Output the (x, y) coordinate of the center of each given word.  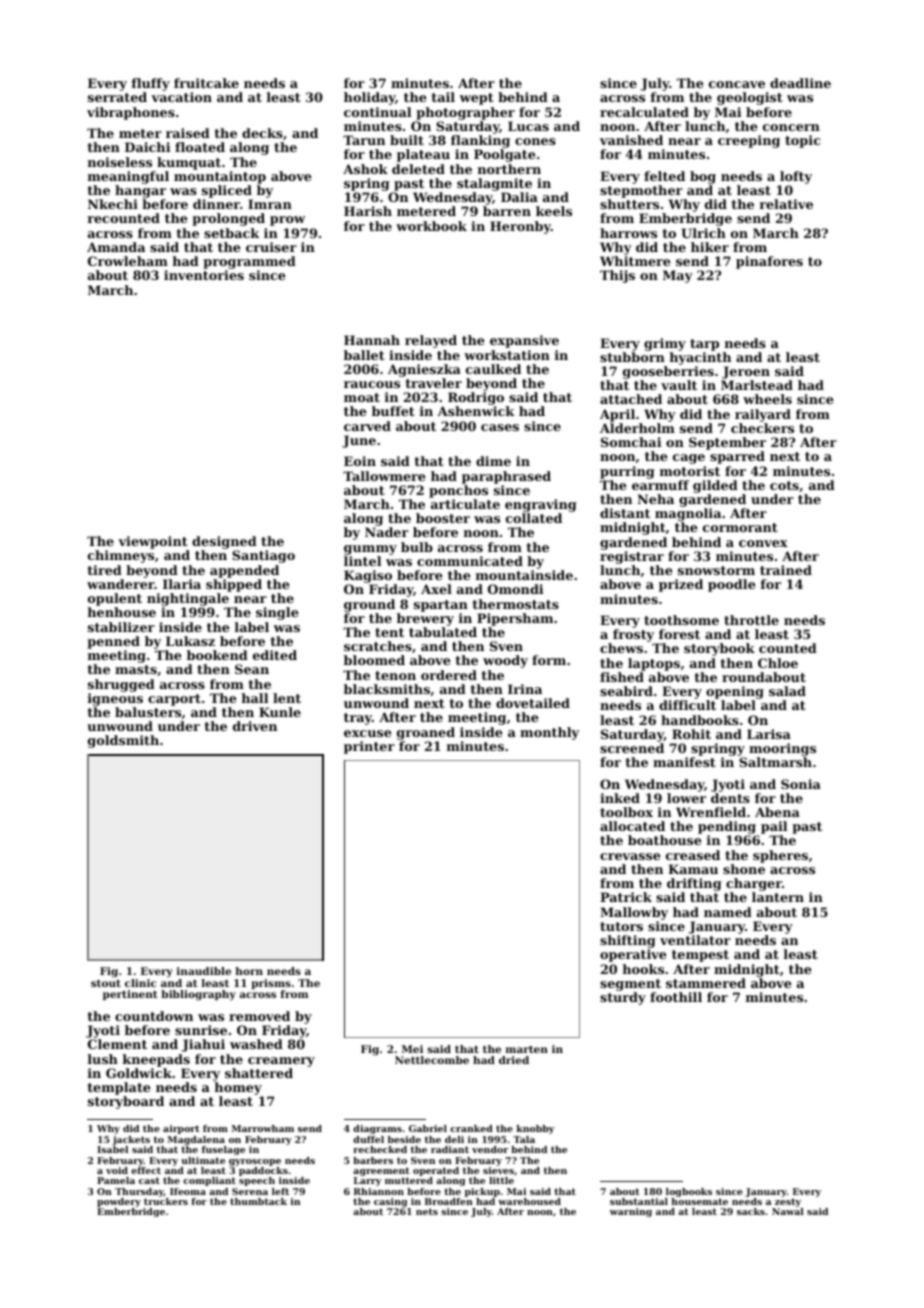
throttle (751, 620)
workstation (507, 355)
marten (527, 1049)
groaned (426, 733)
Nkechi (113, 204)
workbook (431, 226)
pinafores (769, 262)
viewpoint (153, 542)
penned (113, 642)
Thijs (617, 276)
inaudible (204, 971)
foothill (676, 997)
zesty (788, 1202)
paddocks (263, 1171)
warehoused (529, 1201)
